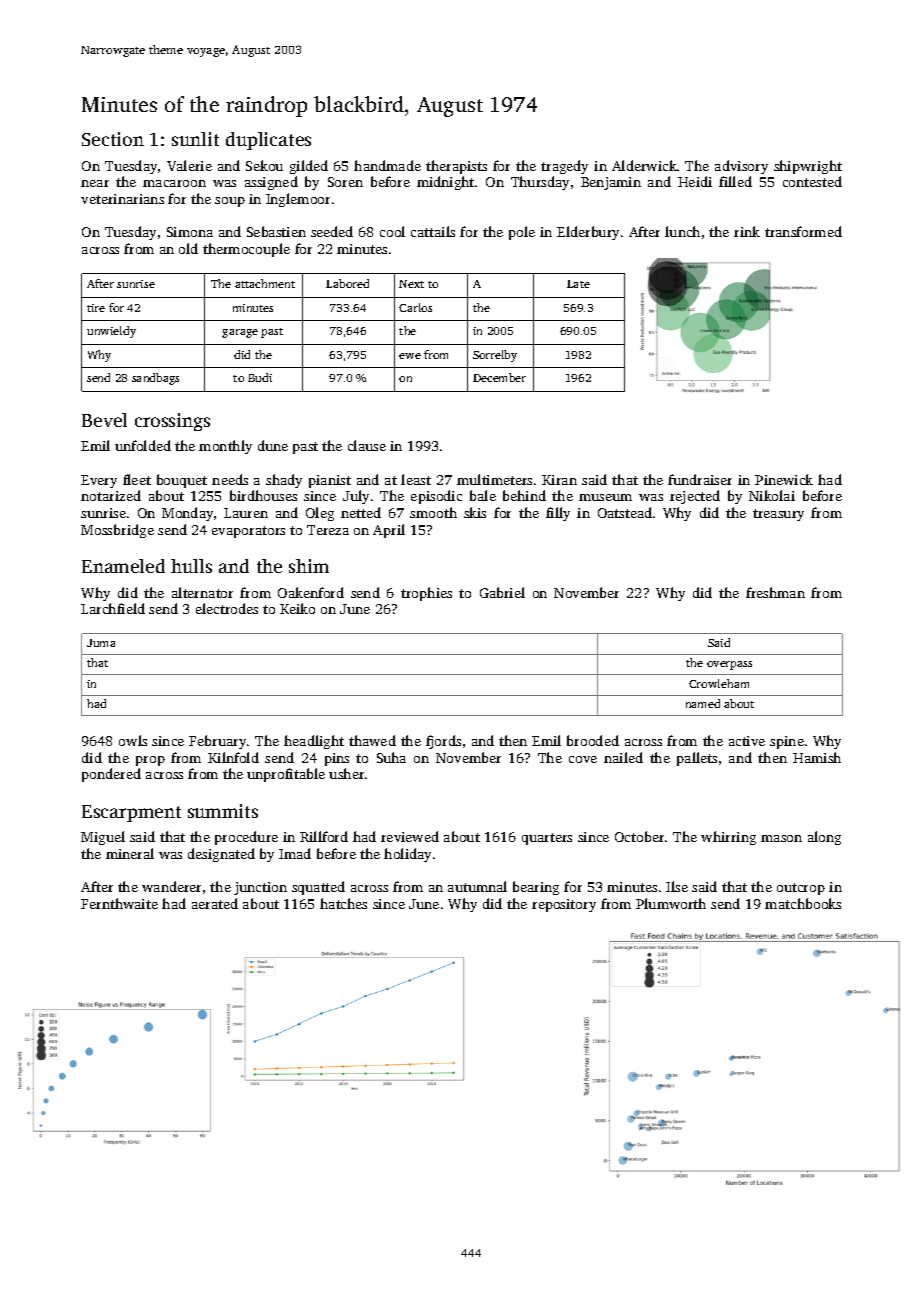 The width and height of the screenshot is (924, 1308). What do you see at coordinates (559, 480) in the screenshot?
I see `Kiran` at bounding box center [559, 480].
